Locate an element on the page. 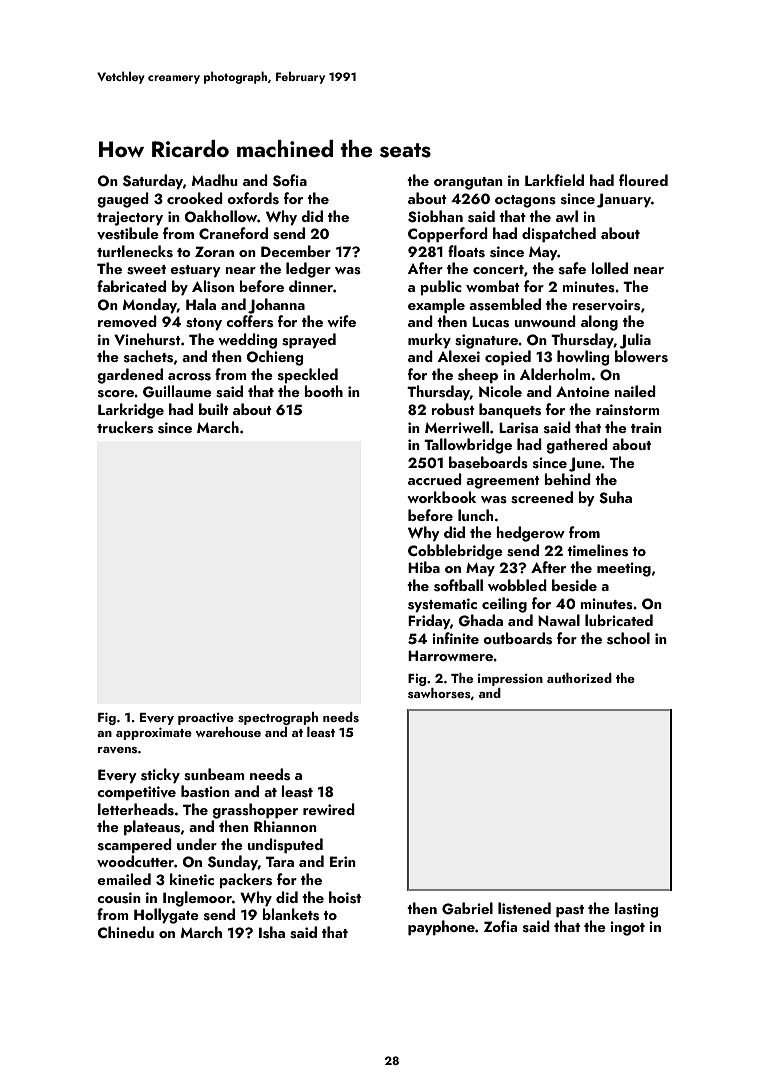 The width and height of the page is (769, 1091). truckers is located at coordinates (125, 427).
